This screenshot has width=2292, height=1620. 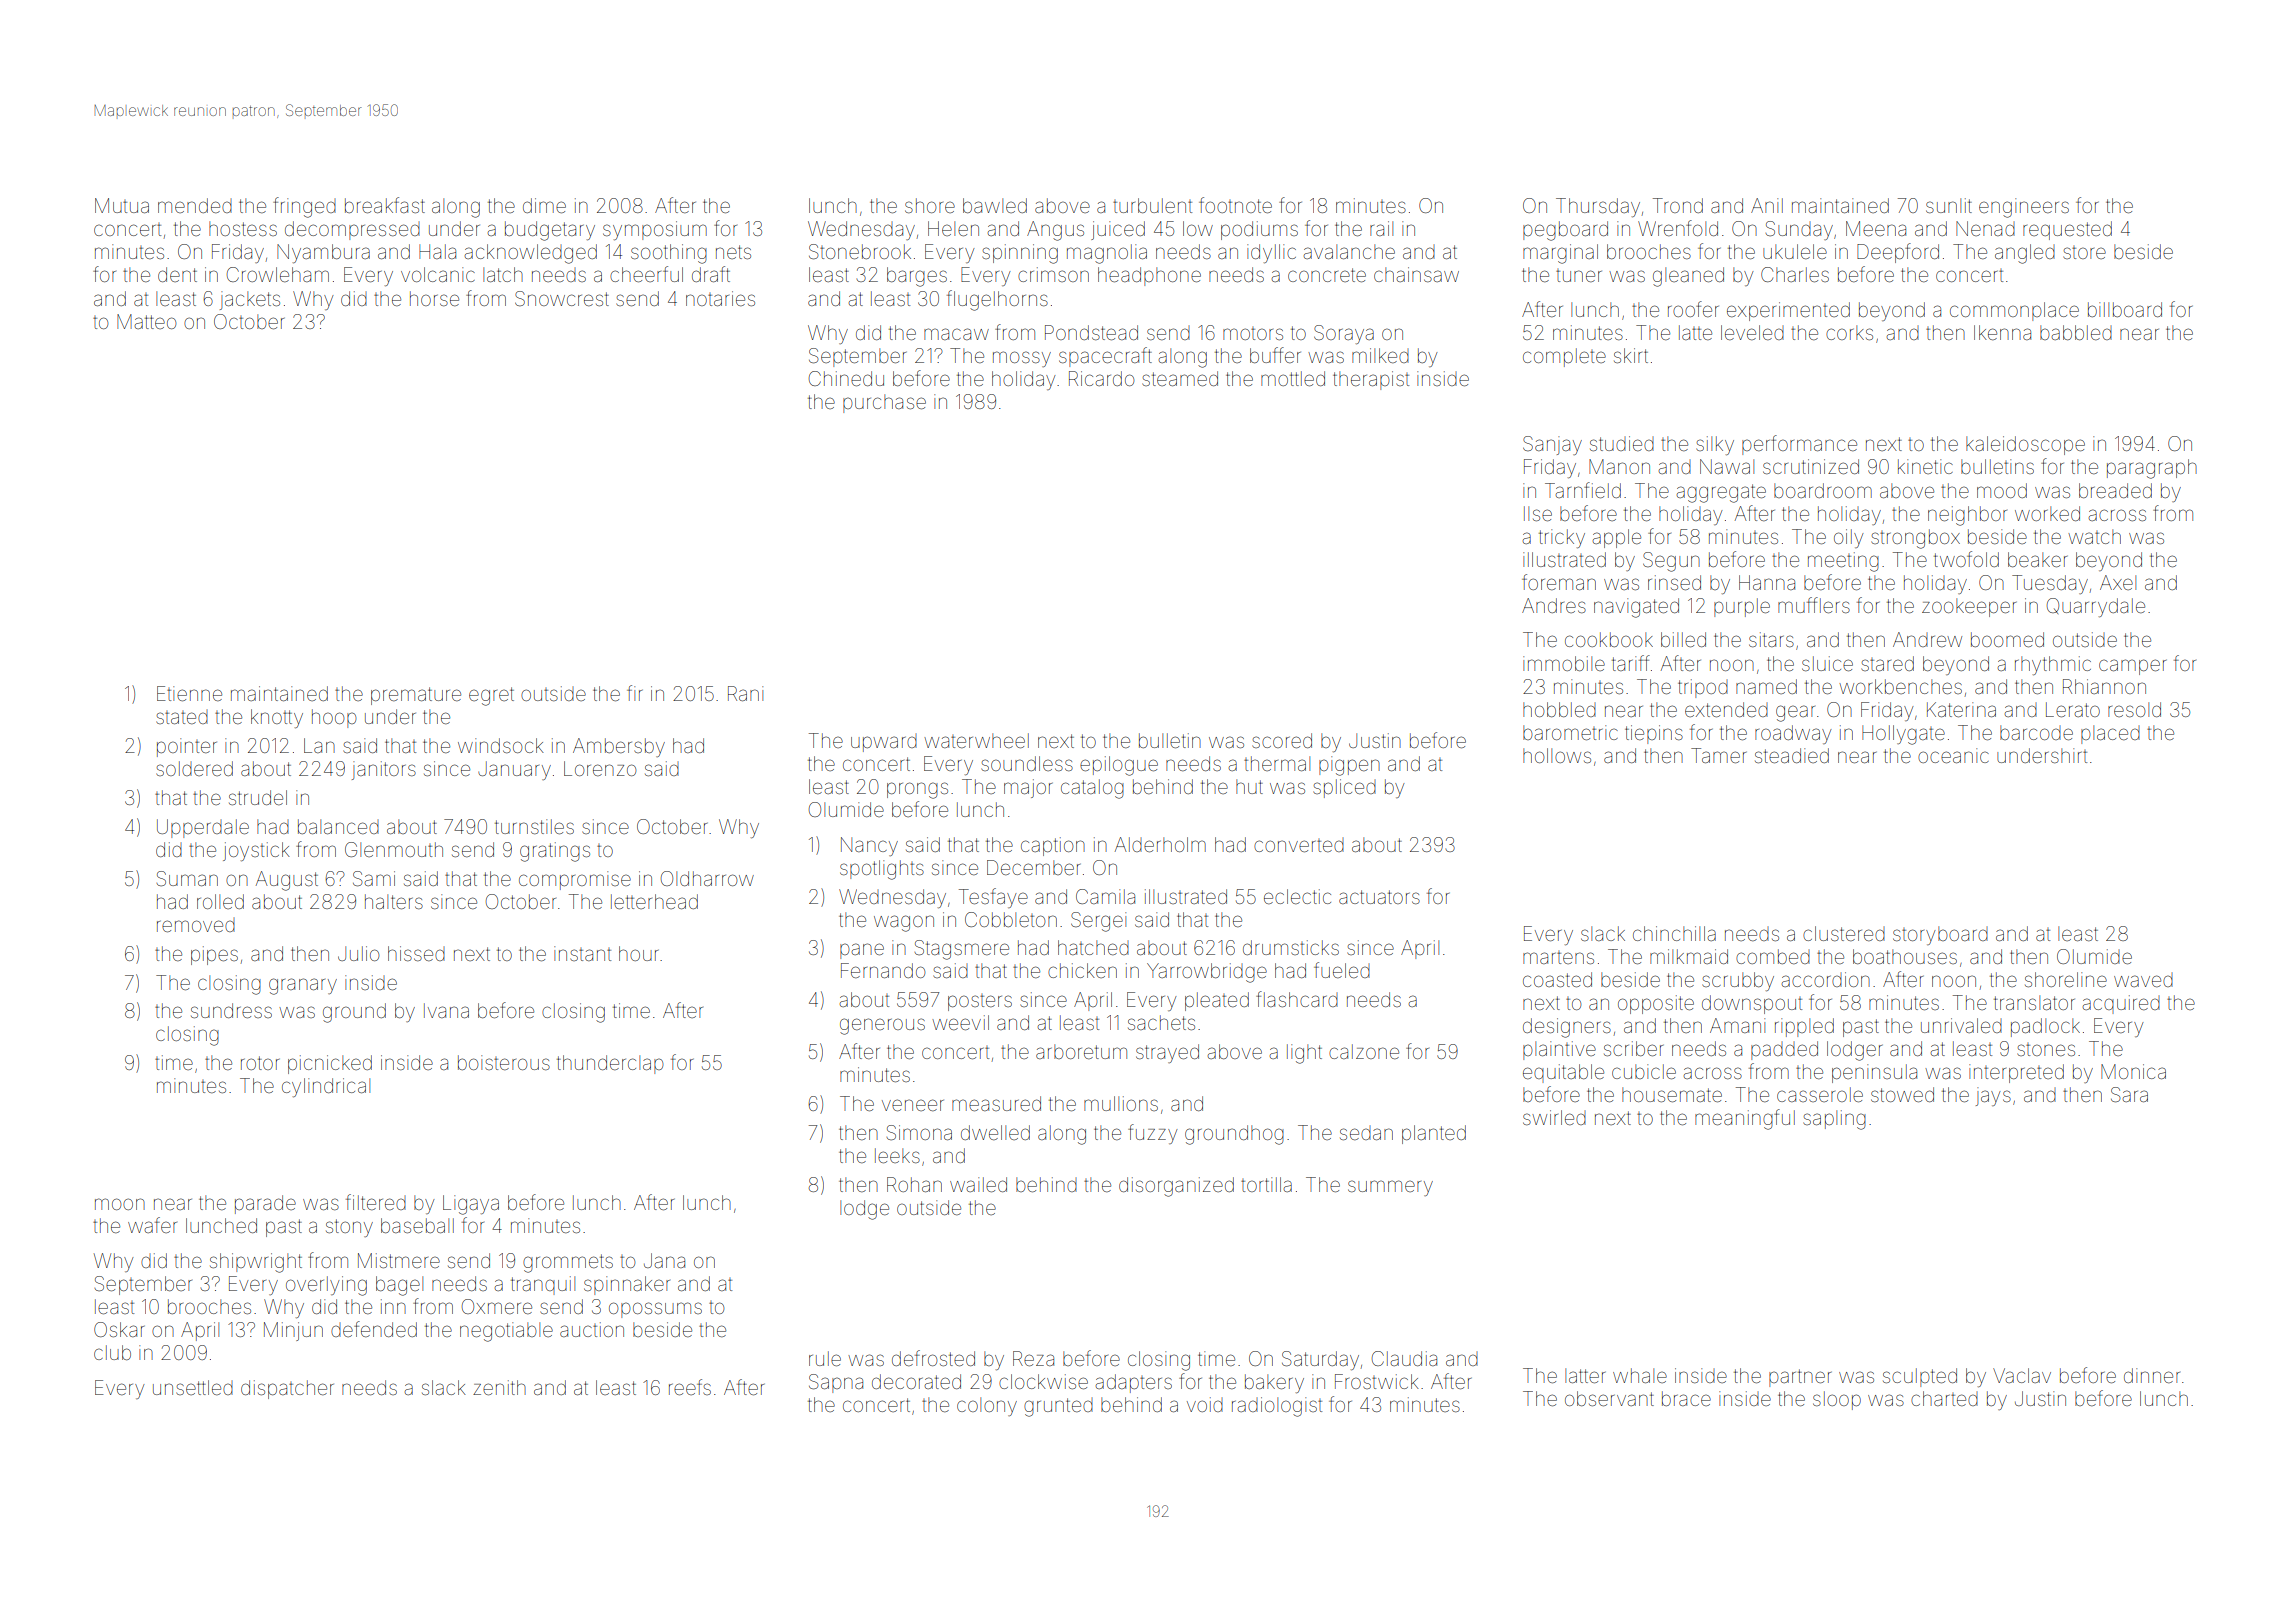 What do you see at coordinates (846, 378) in the screenshot?
I see `Chinedu` at bounding box center [846, 378].
